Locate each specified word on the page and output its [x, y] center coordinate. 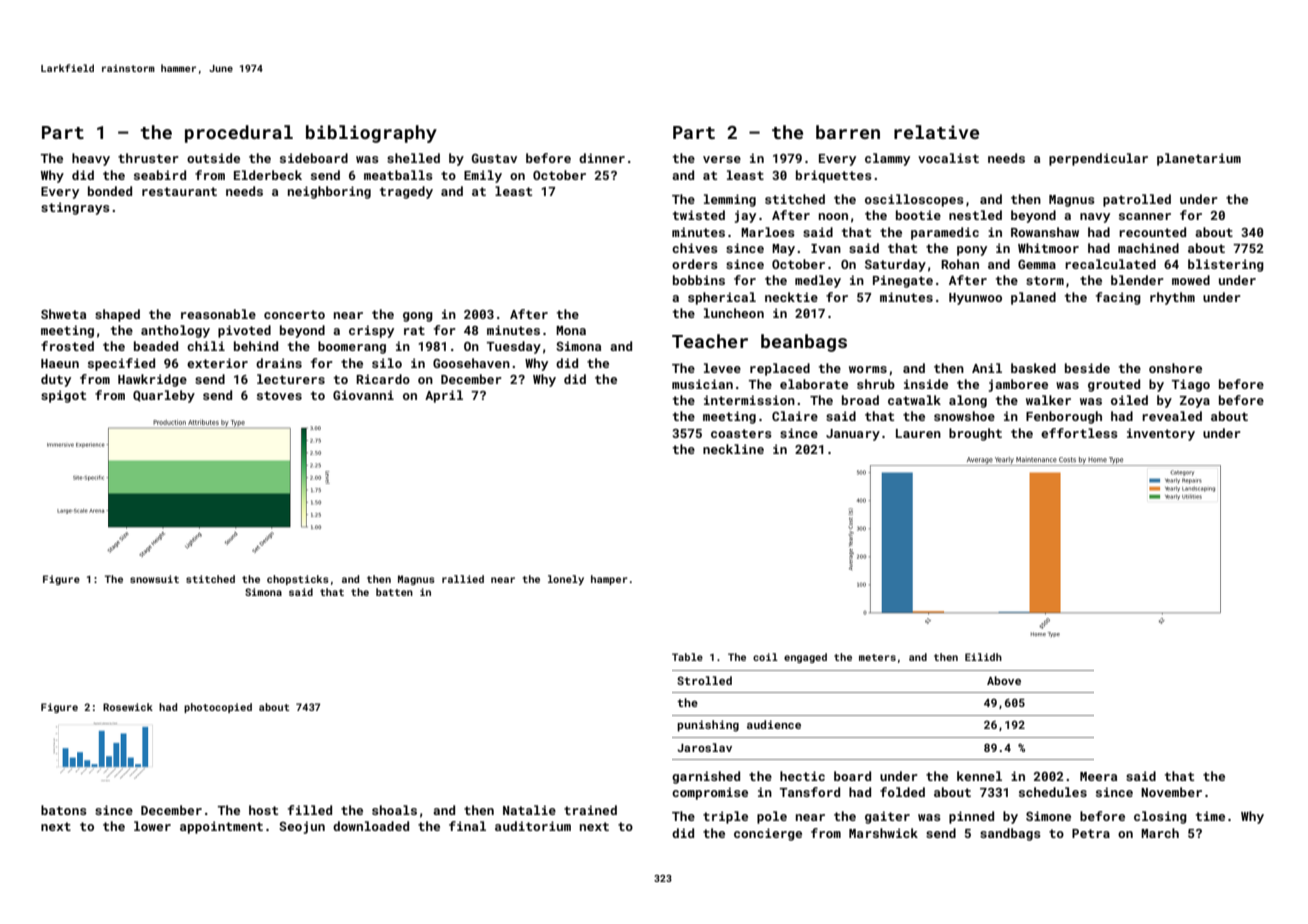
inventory [1161, 434]
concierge [768, 834]
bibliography [371, 134]
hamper [609, 580]
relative [936, 132]
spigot [63, 396]
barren [848, 132]
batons [64, 810]
